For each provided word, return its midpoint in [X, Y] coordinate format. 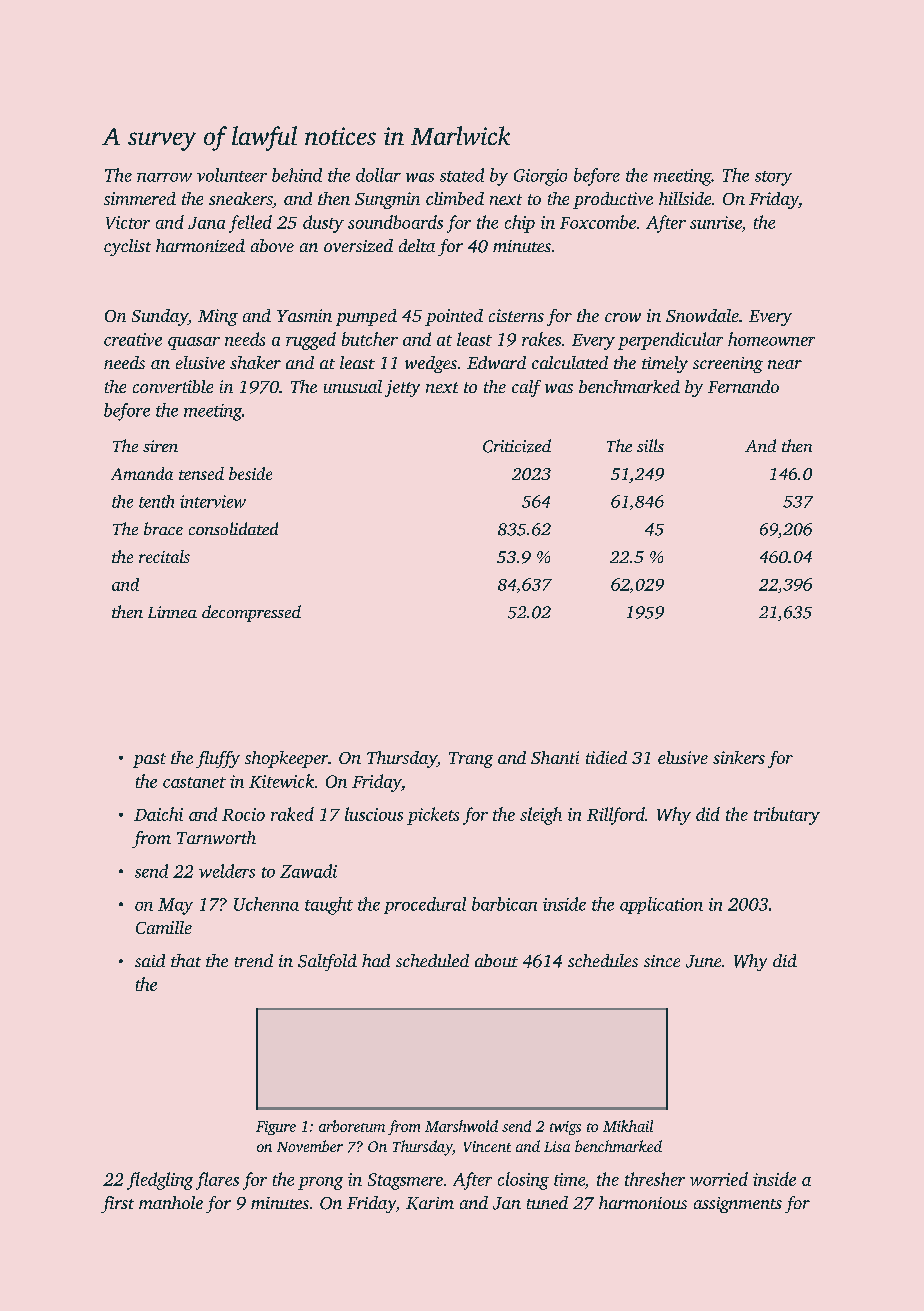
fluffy [218, 759]
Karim [430, 1203]
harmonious [643, 1202]
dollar [378, 175]
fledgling [160, 1181]
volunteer [232, 175]
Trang [471, 760]
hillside [685, 198]
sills [650, 445]
